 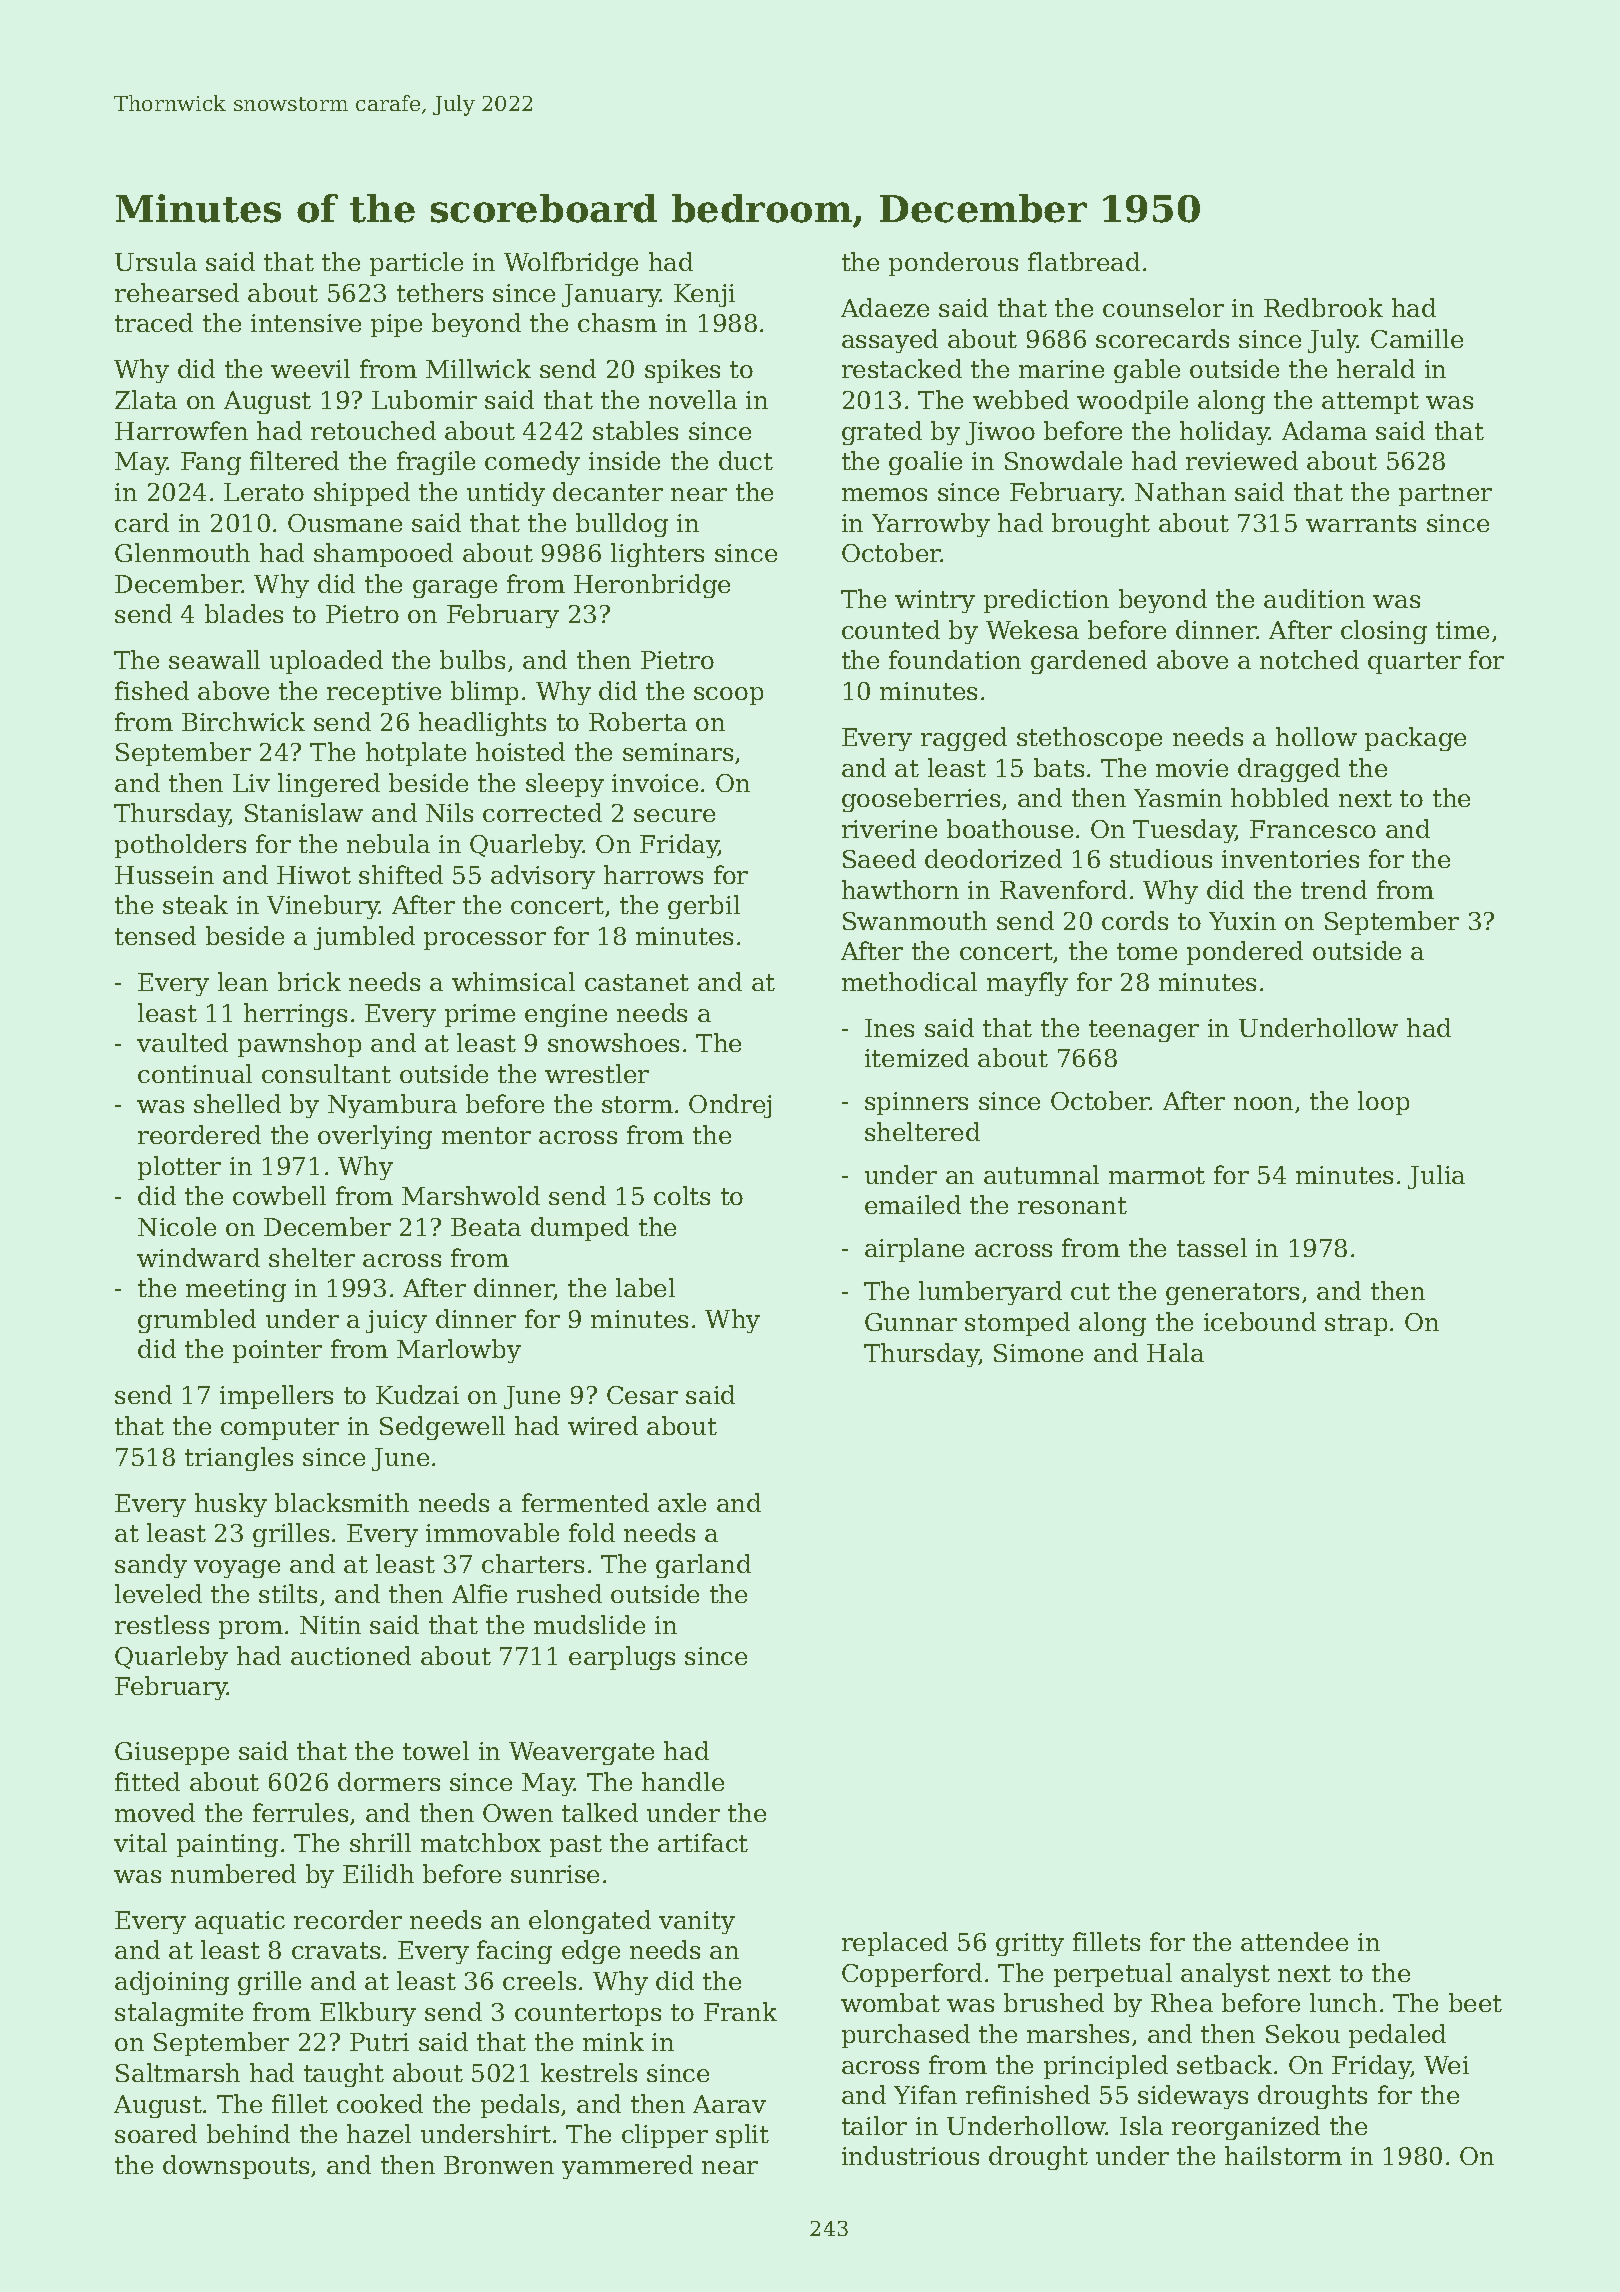 I want to click on strap, so click(x=1356, y=1325).
